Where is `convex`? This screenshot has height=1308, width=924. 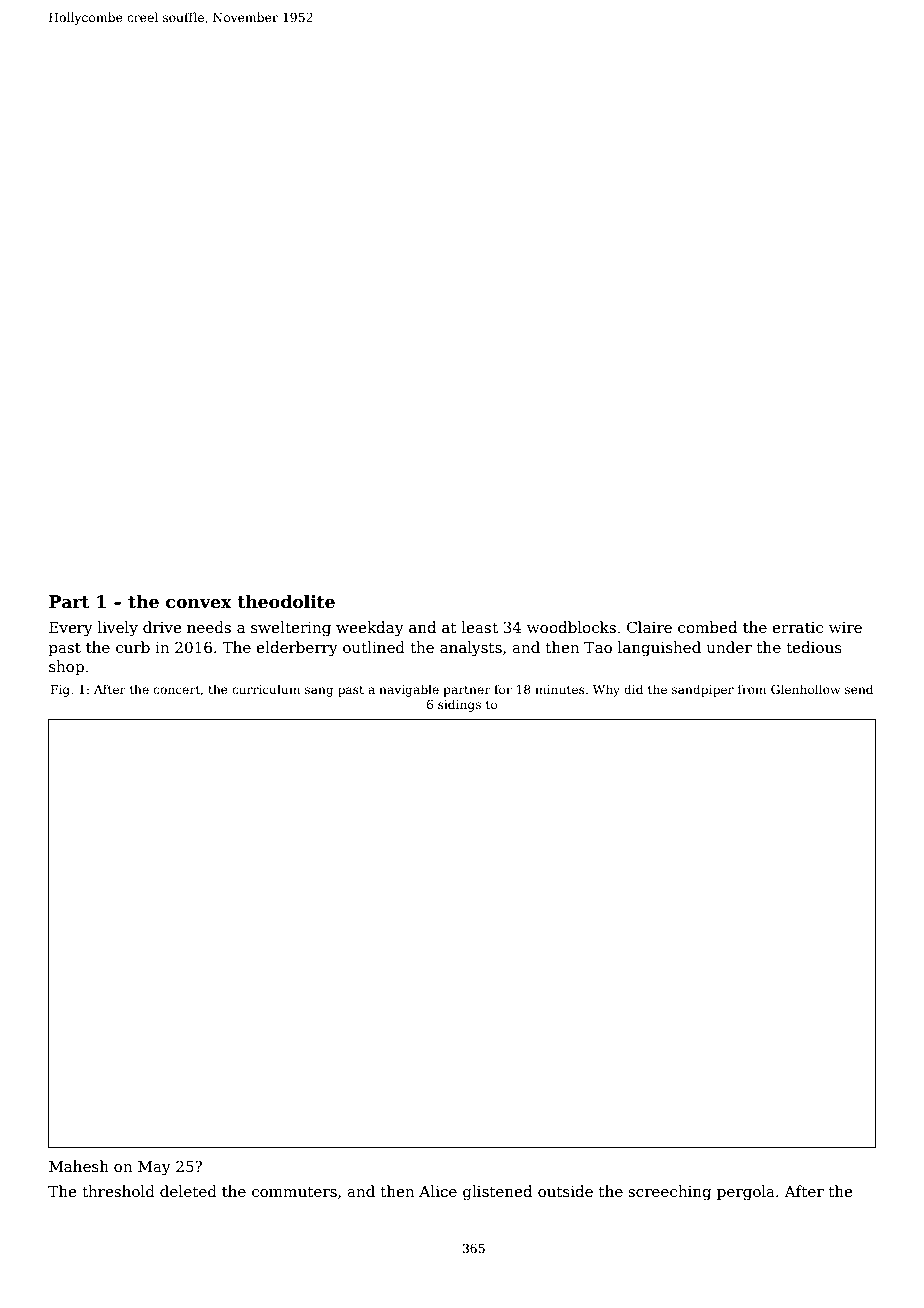 convex is located at coordinates (199, 604).
